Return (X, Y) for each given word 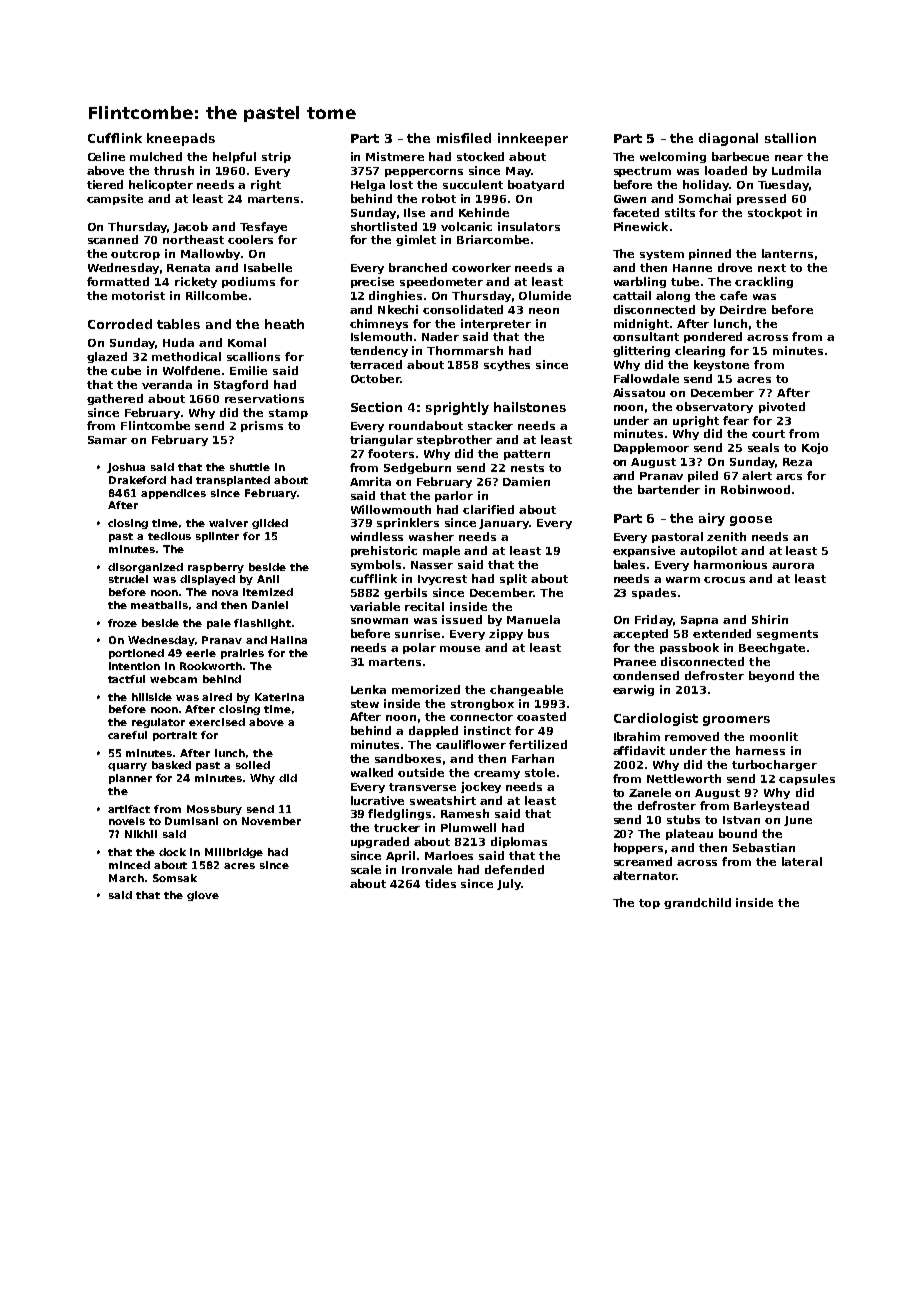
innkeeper (533, 139)
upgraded (380, 842)
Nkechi (398, 309)
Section (376, 407)
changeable (526, 690)
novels (127, 821)
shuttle (250, 467)
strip (276, 157)
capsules (807, 779)
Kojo (815, 448)
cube (126, 370)
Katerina (279, 697)
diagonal (728, 139)
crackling (764, 282)
